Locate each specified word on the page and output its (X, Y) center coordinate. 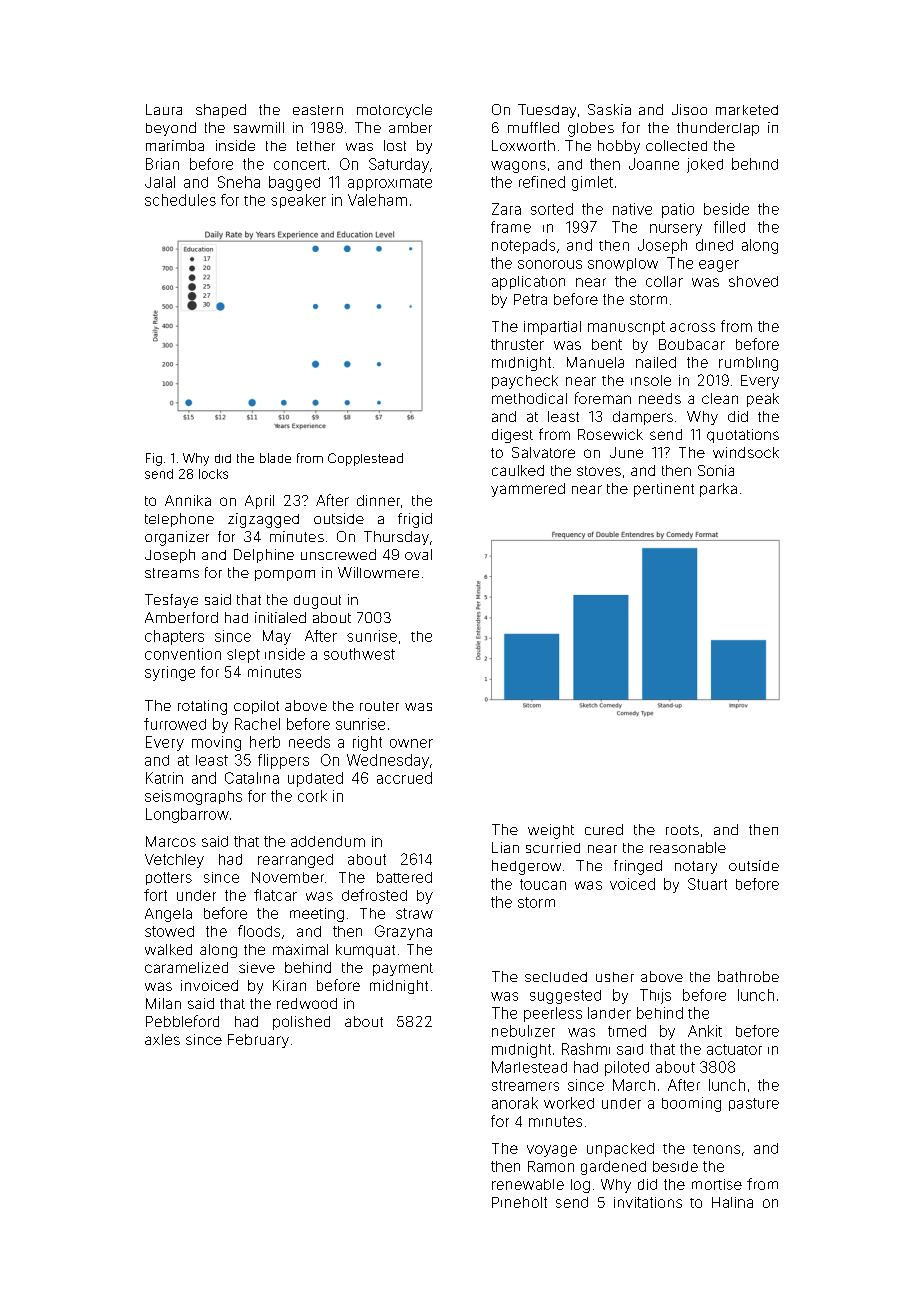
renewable (528, 1184)
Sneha (239, 182)
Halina (732, 1202)
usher (615, 977)
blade (275, 458)
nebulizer (523, 1031)
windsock (746, 452)
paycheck (525, 382)
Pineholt (519, 1202)
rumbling (748, 364)
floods (259, 931)
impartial (552, 328)
